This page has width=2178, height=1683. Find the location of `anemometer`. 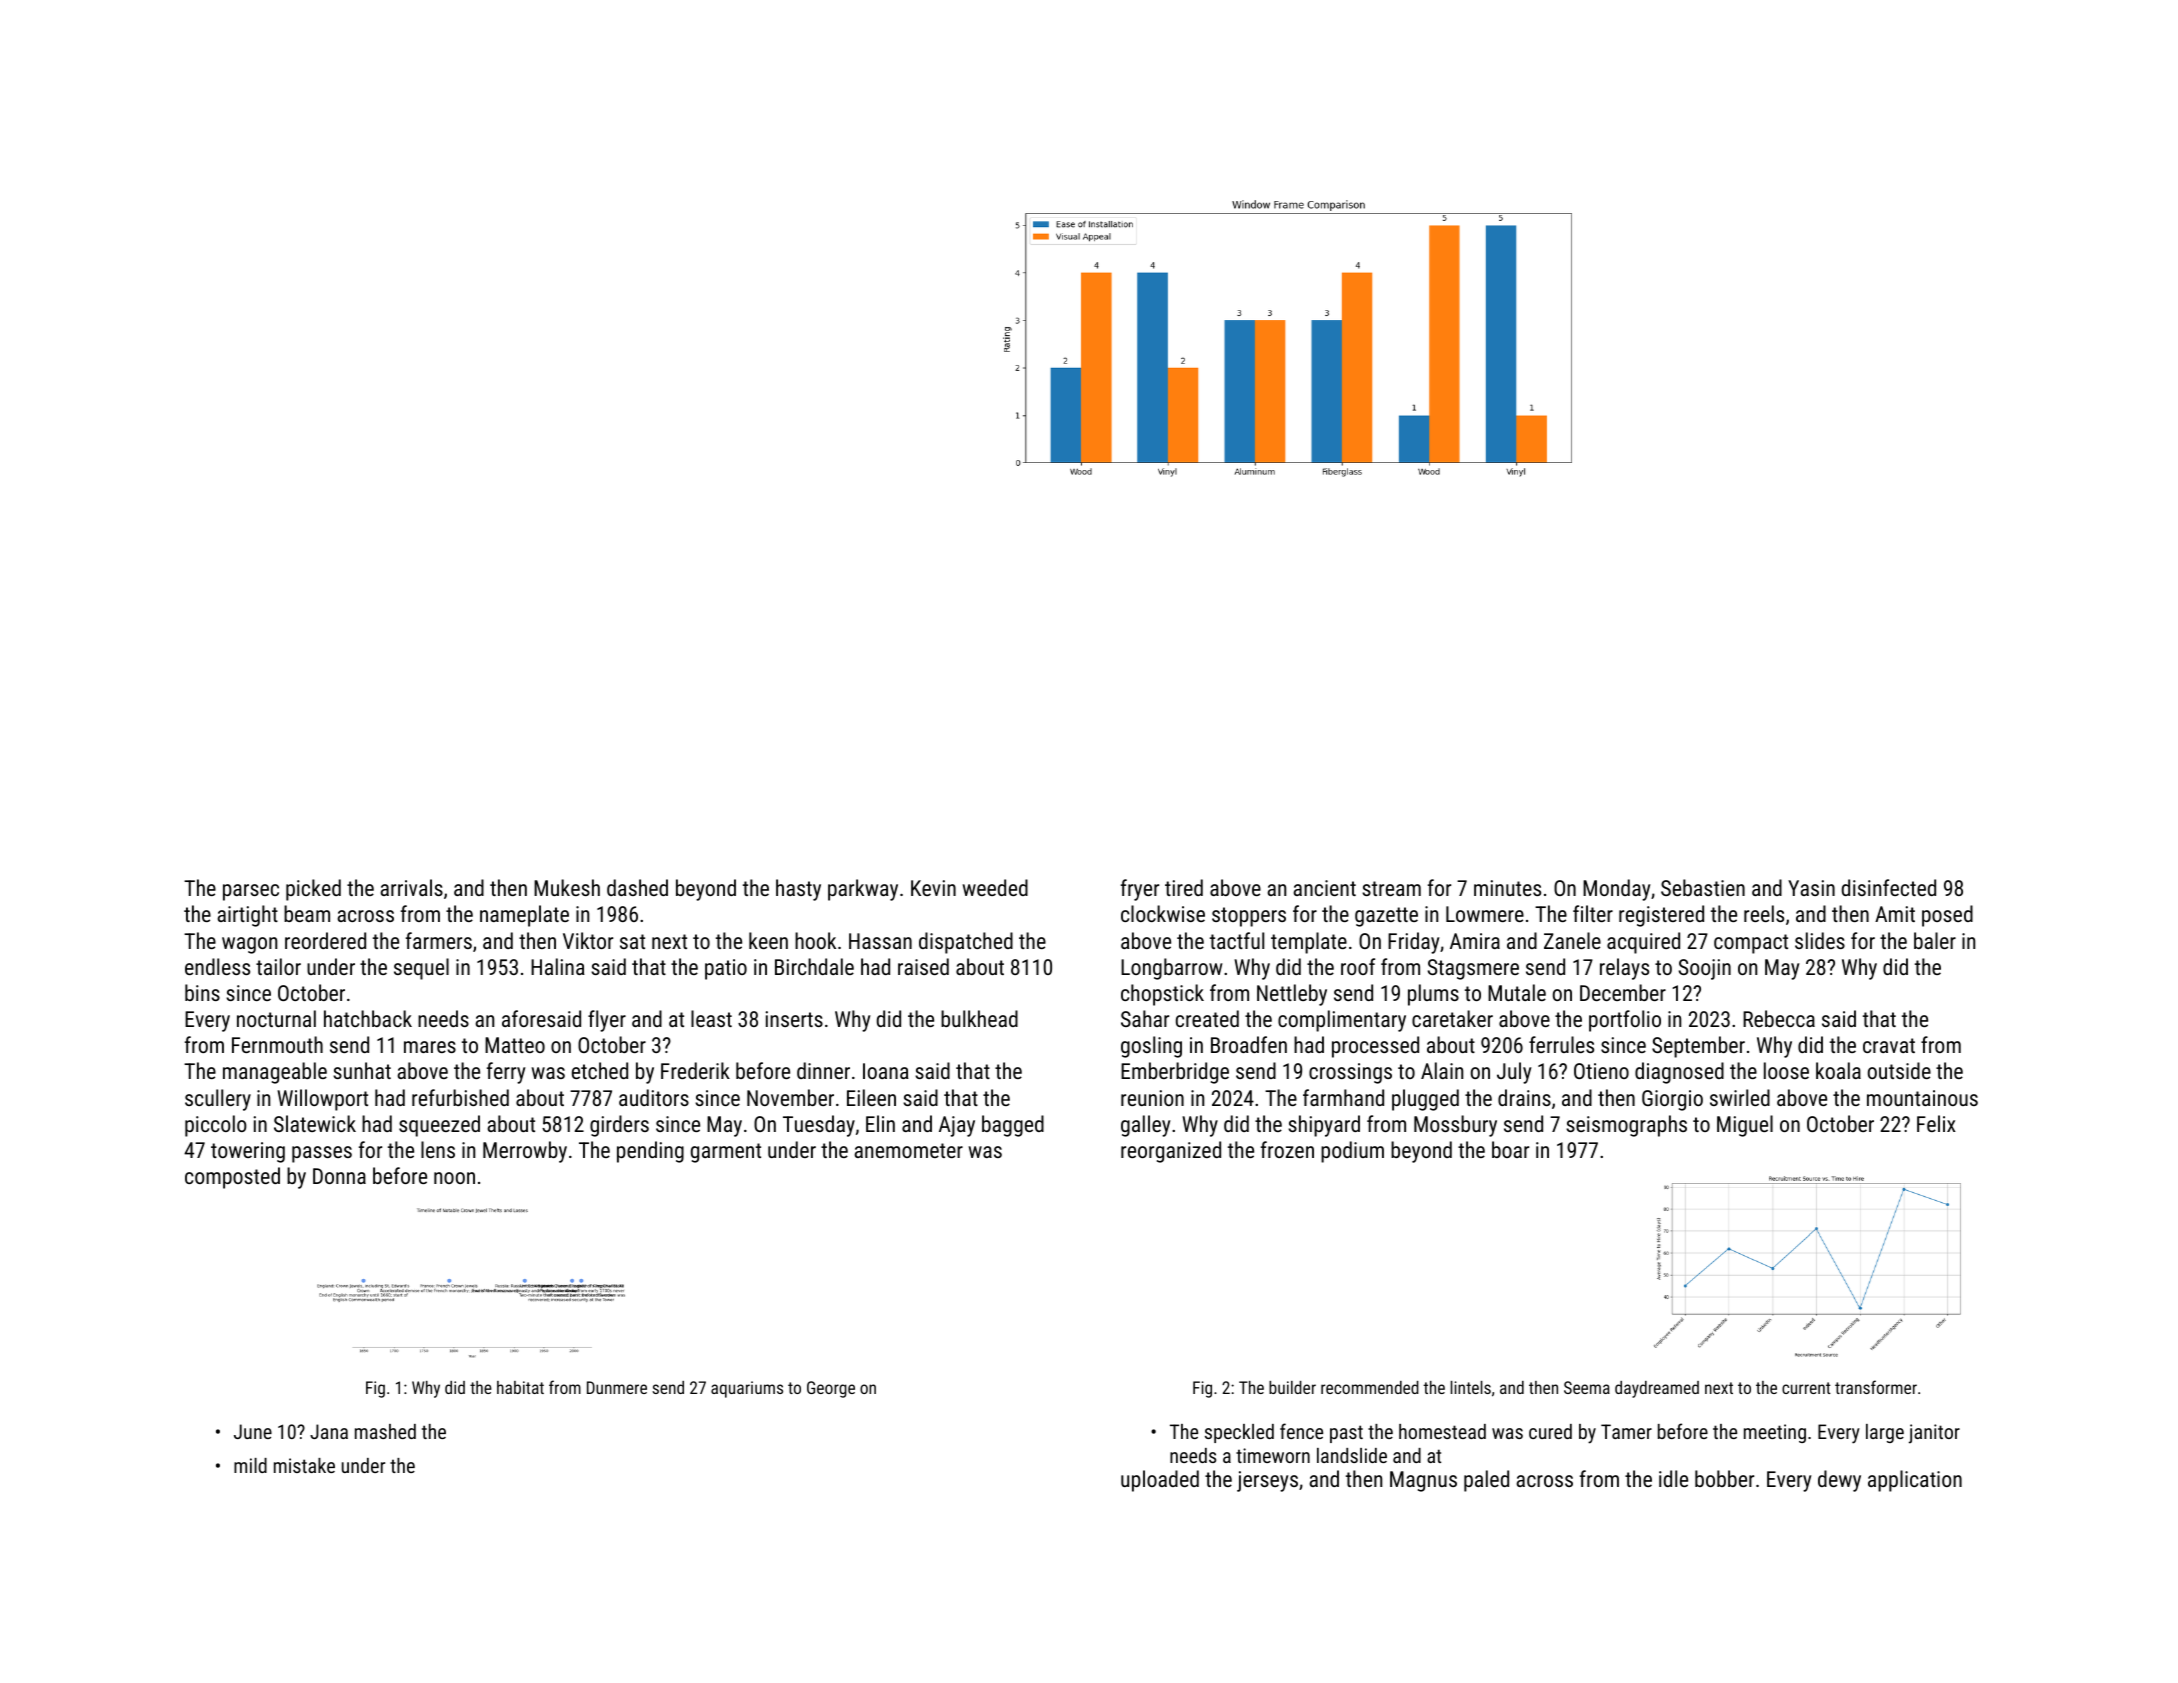

anemometer is located at coordinates (908, 1150).
